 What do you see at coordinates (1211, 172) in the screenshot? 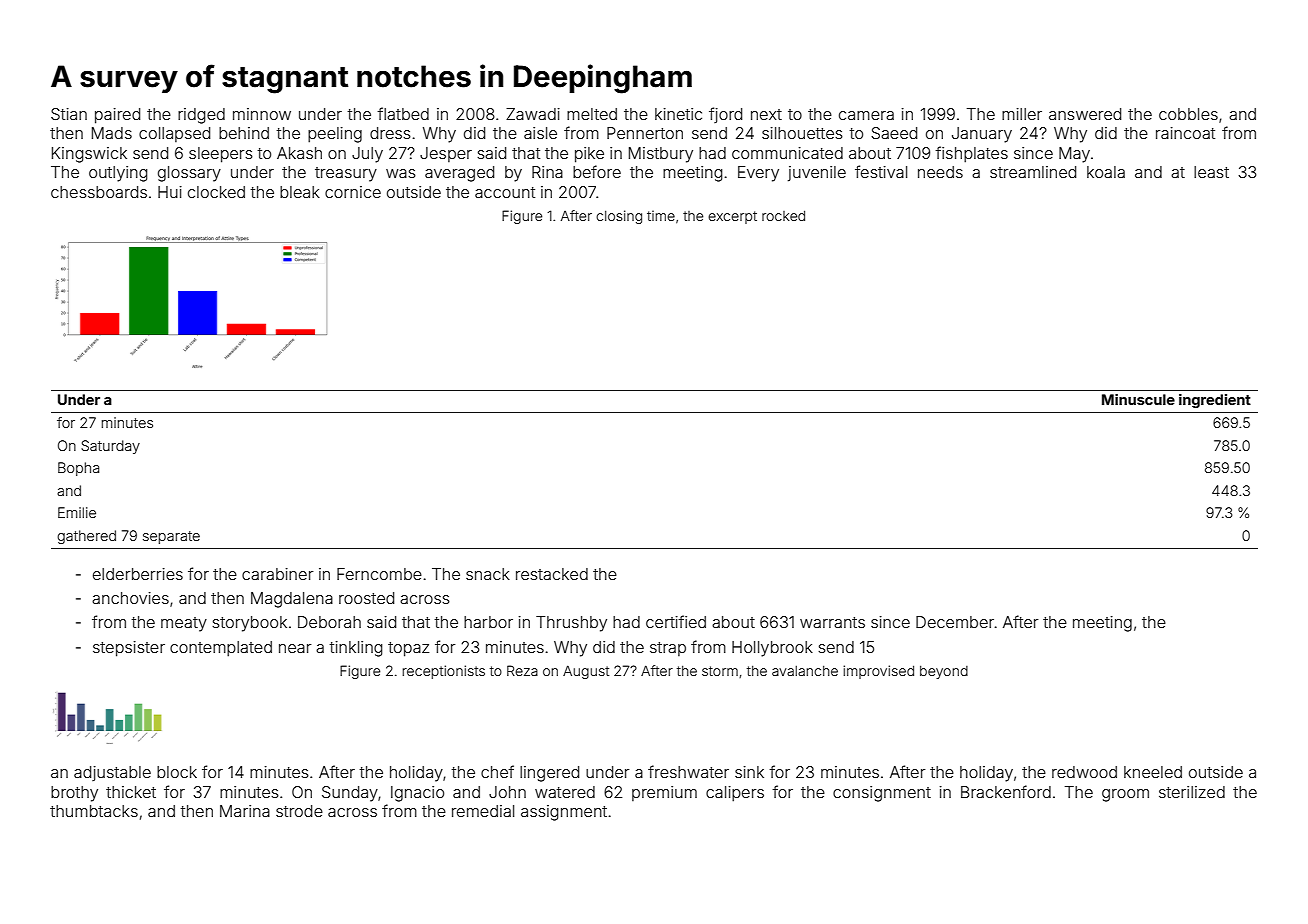
I see `least` at bounding box center [1211, 172].
